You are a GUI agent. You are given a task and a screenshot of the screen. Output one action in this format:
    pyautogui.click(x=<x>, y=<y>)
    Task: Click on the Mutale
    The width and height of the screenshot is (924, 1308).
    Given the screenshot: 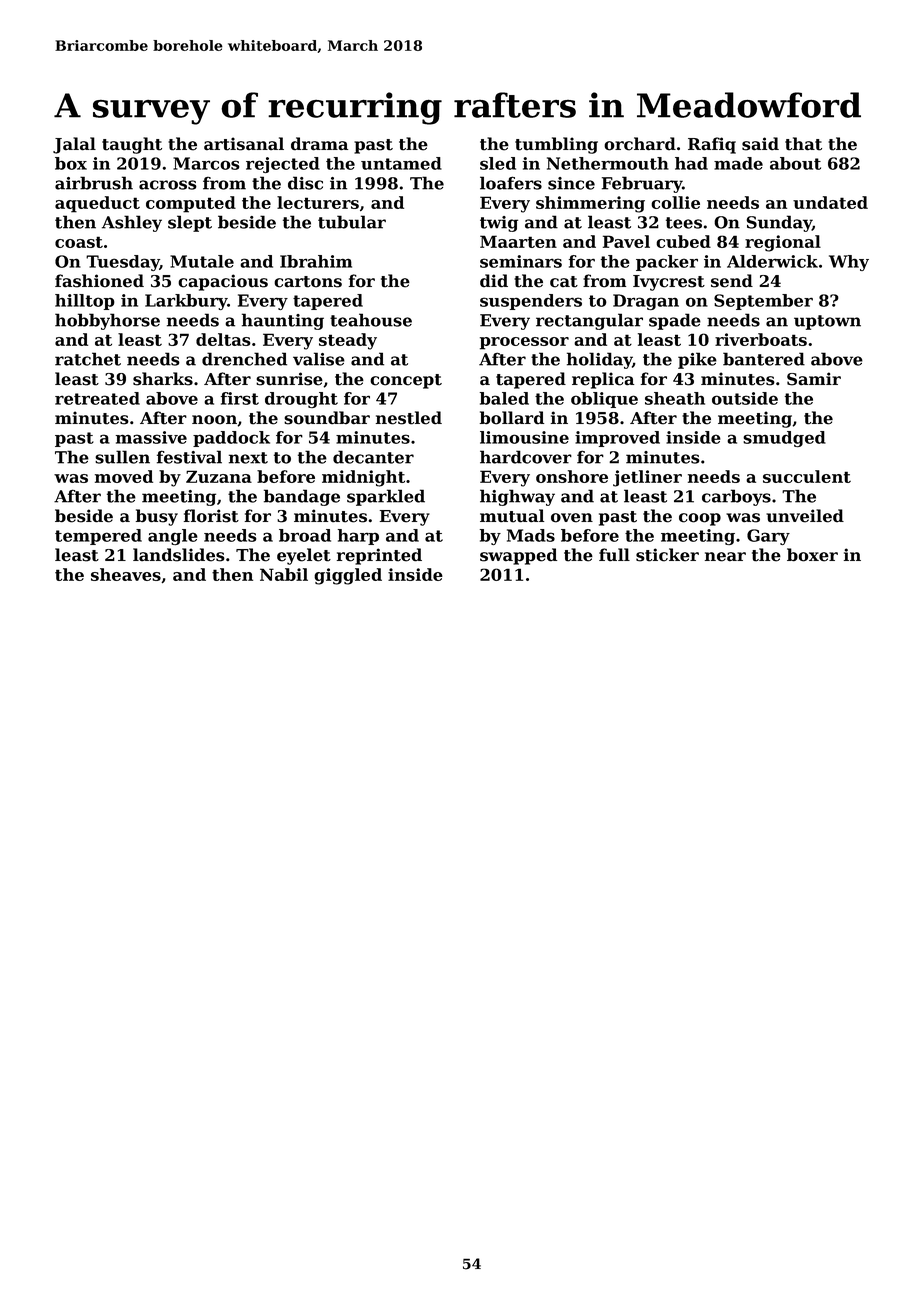 What is the action you would take?
    pyautogui.click(x=202, y=261)
